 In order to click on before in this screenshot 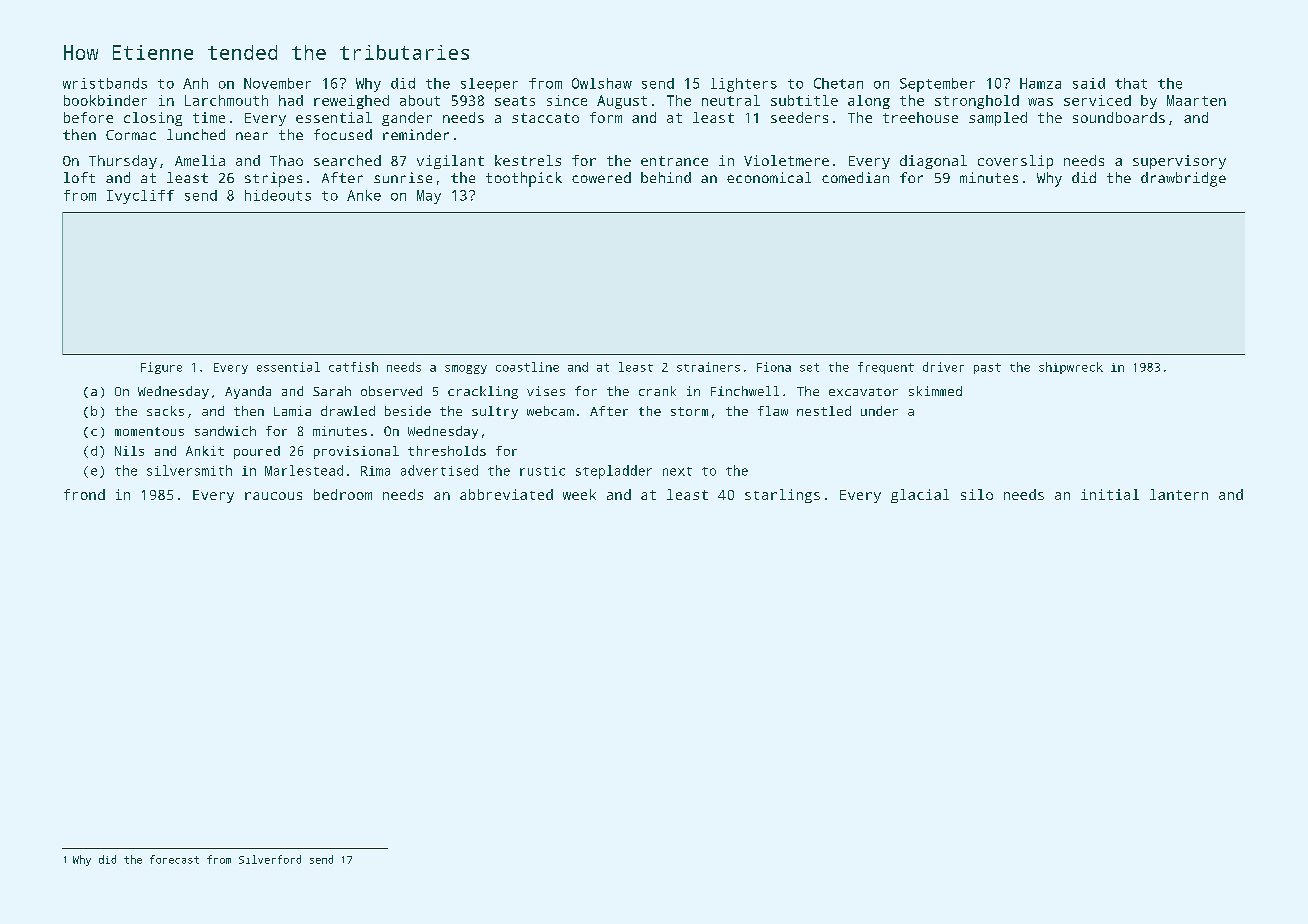, I will do `click(88, 117)`.
